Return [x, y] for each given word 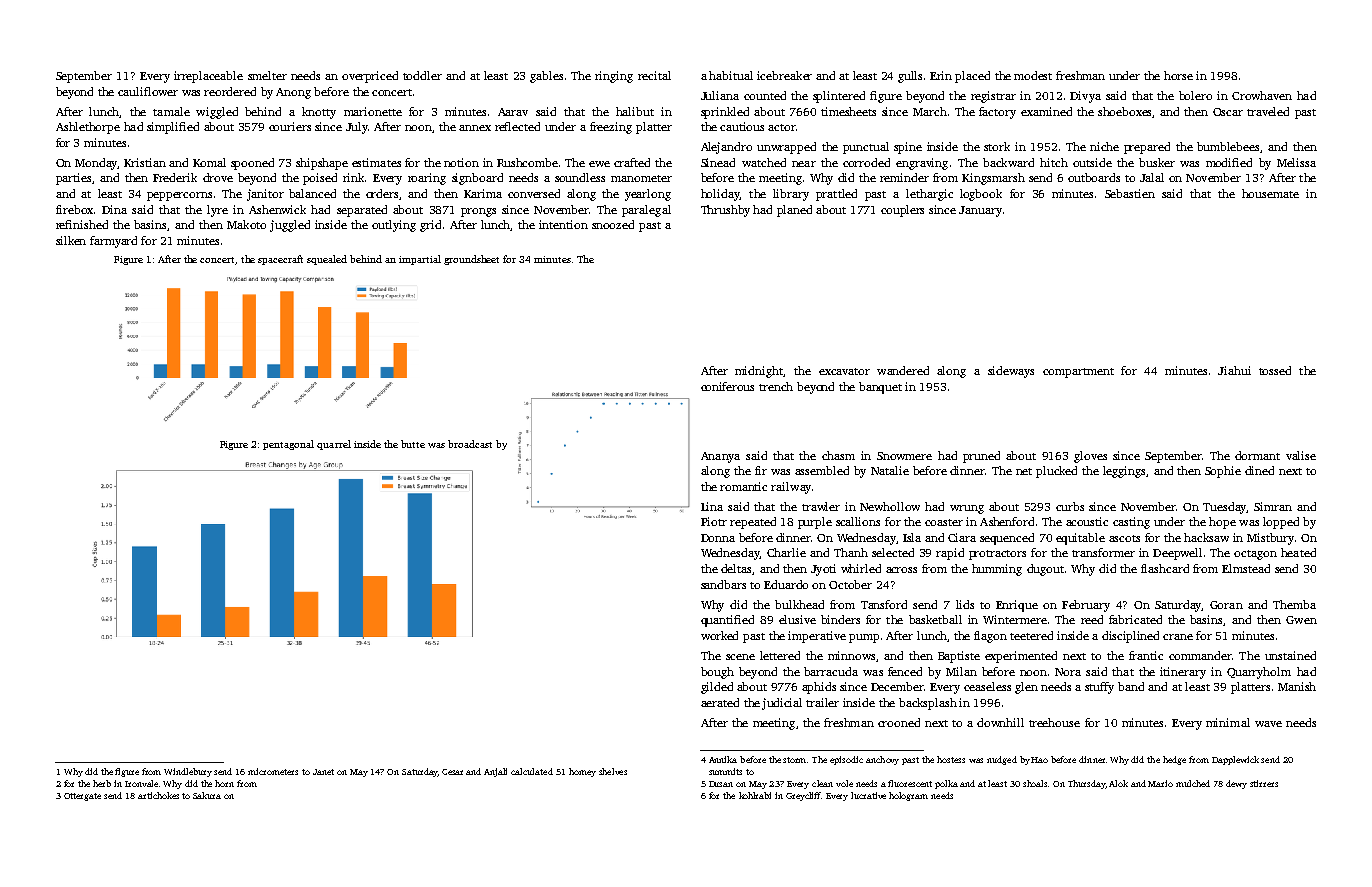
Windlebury [188, 772]
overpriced [370, 77]
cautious [742, 126]
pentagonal [288, 445]
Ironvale [141, 783]
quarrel [334, 445]
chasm [838, 455]
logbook [981, 195]
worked [719, 635]
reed [1092, 619]
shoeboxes [1124, 111]
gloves [1090, 457]
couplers [902, 211]
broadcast [470, 444]
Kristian [145, 162]
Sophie [1223, 472]
